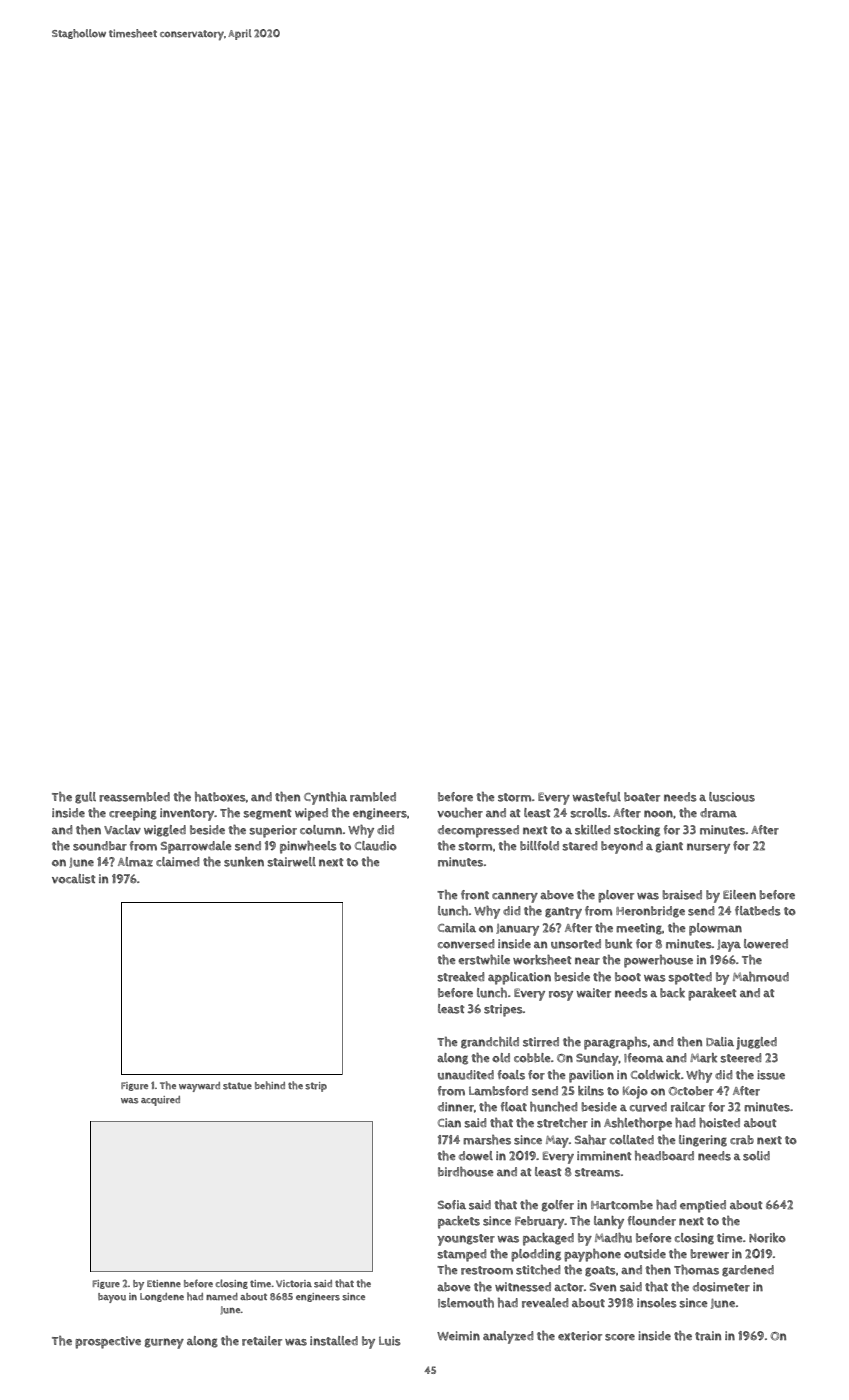 The height and width of the screenshot is (1400, 849). What do you see at coordinates (748, 1271) in the screenshot?
I see `gardened` at bounding box center [748, 1271].
